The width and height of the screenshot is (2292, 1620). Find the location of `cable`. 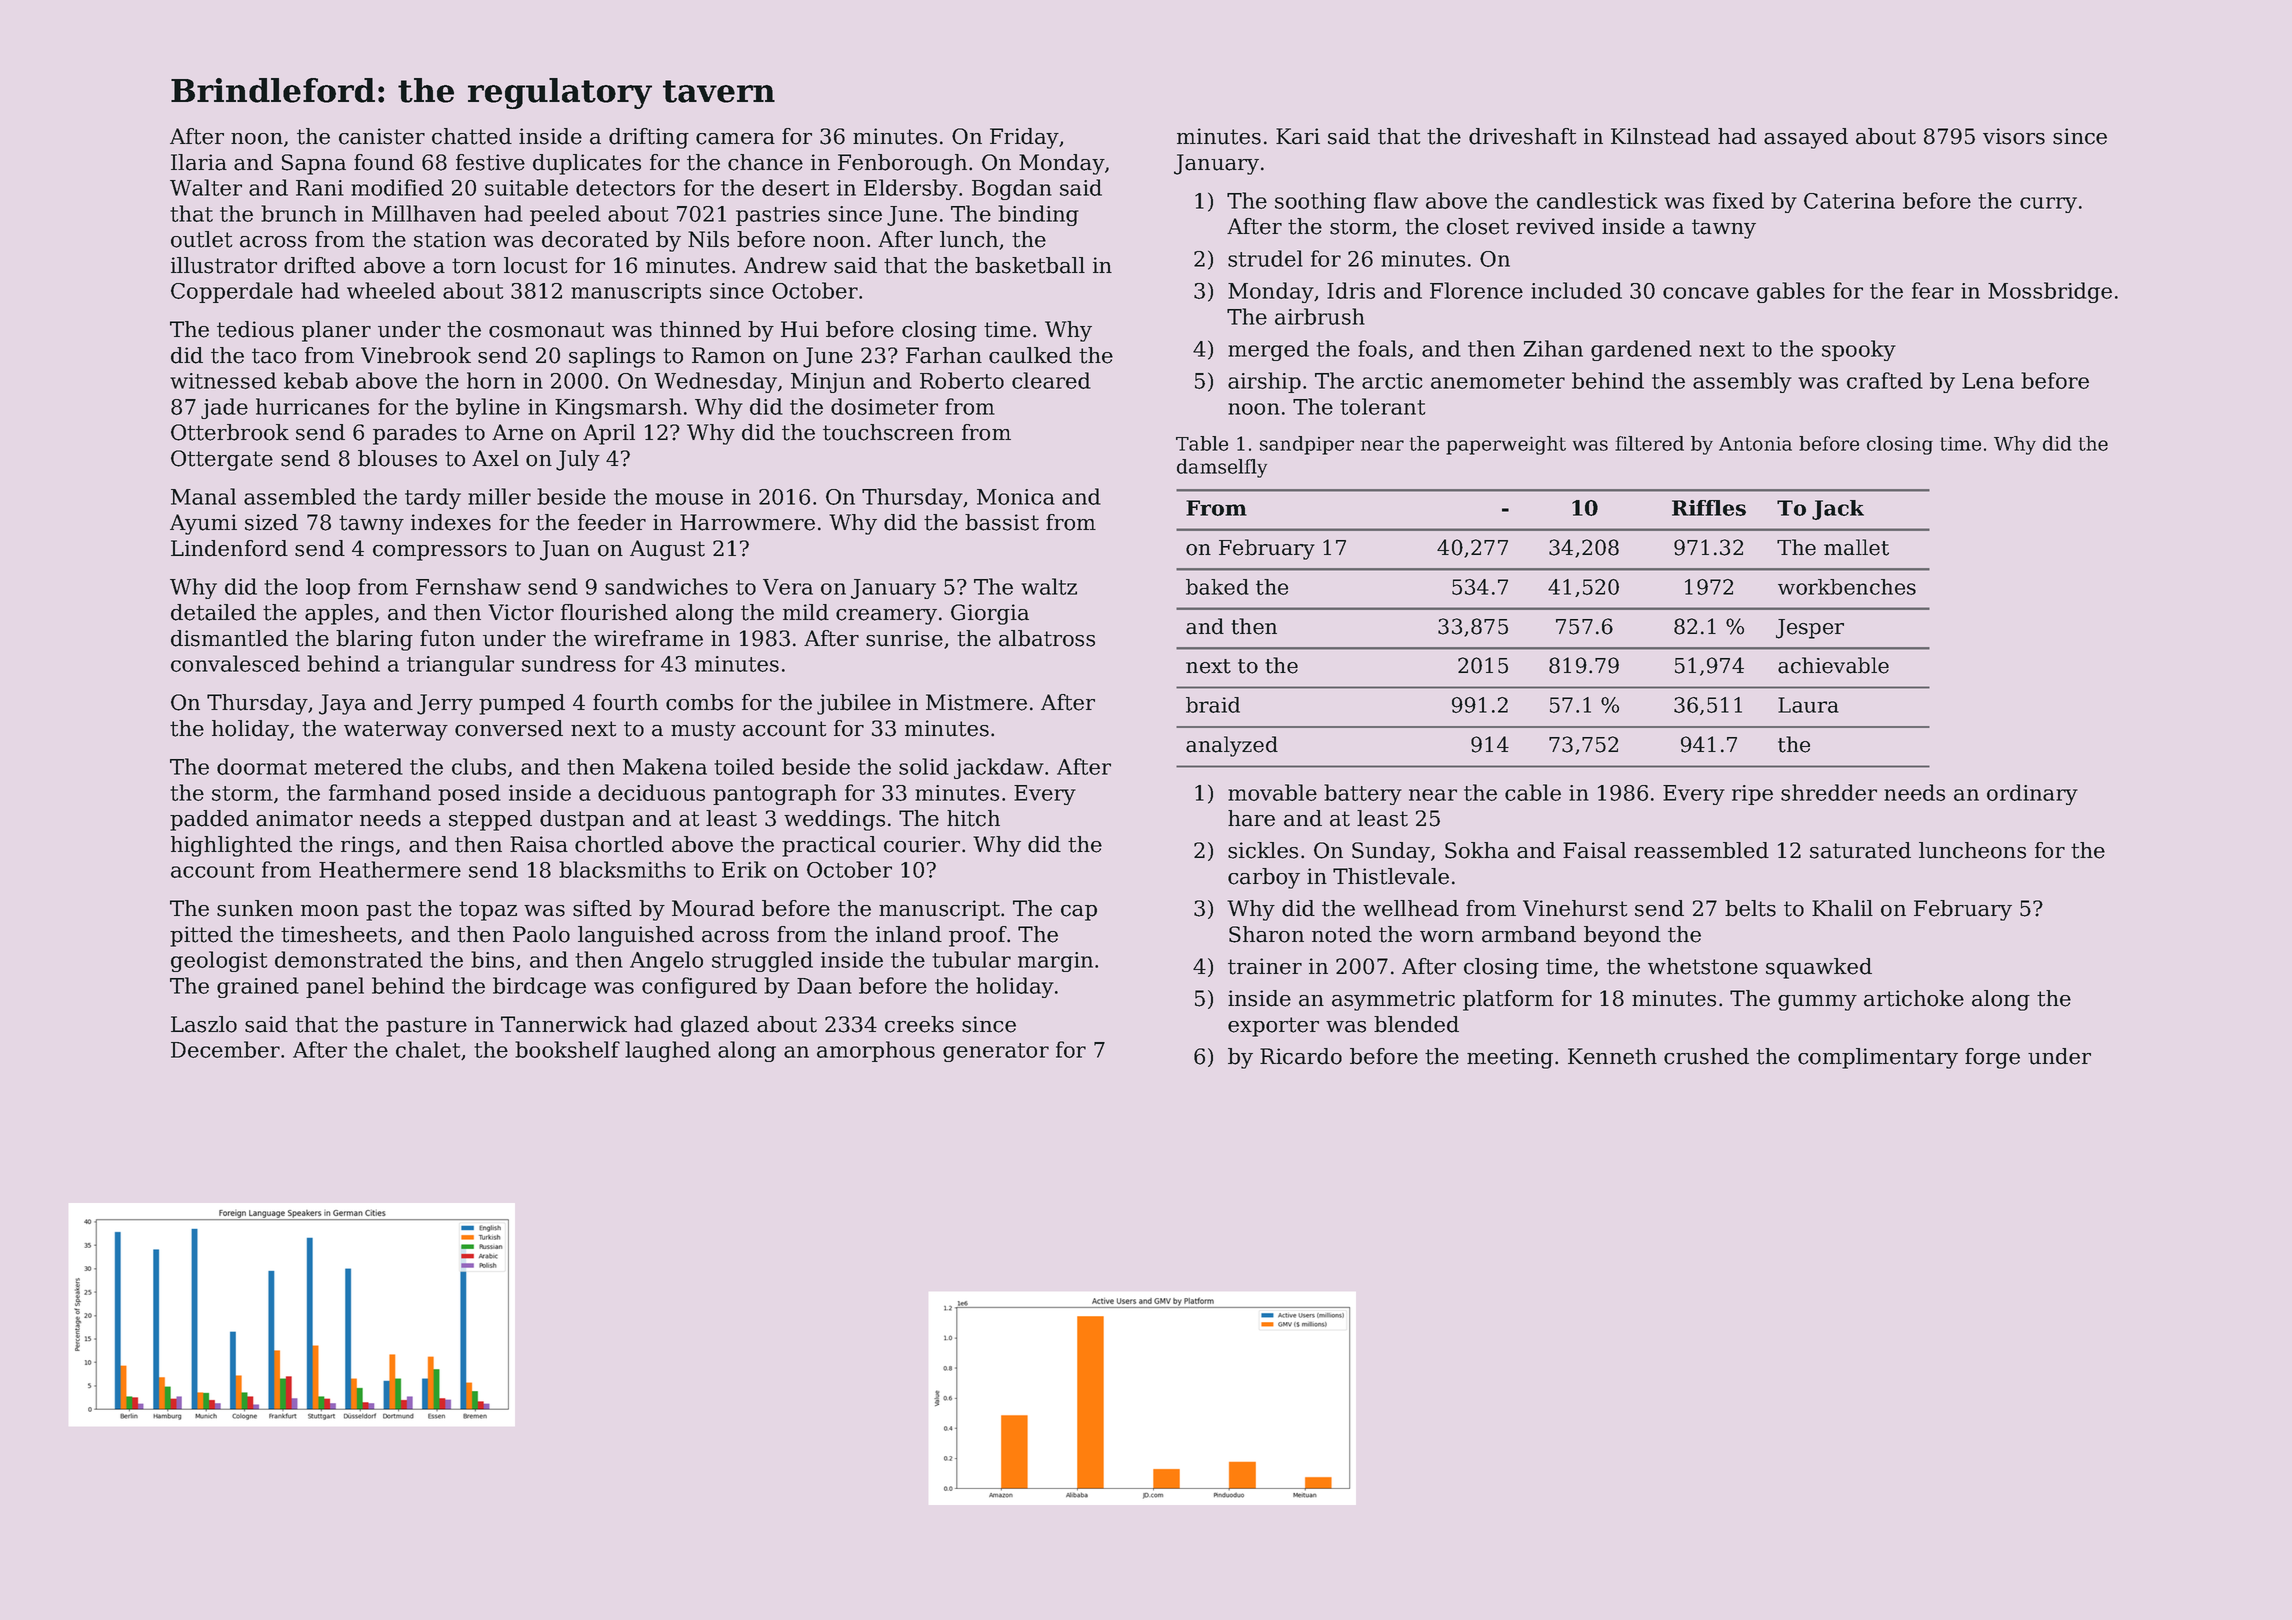

cable is located at coordinates (1533, 792).
